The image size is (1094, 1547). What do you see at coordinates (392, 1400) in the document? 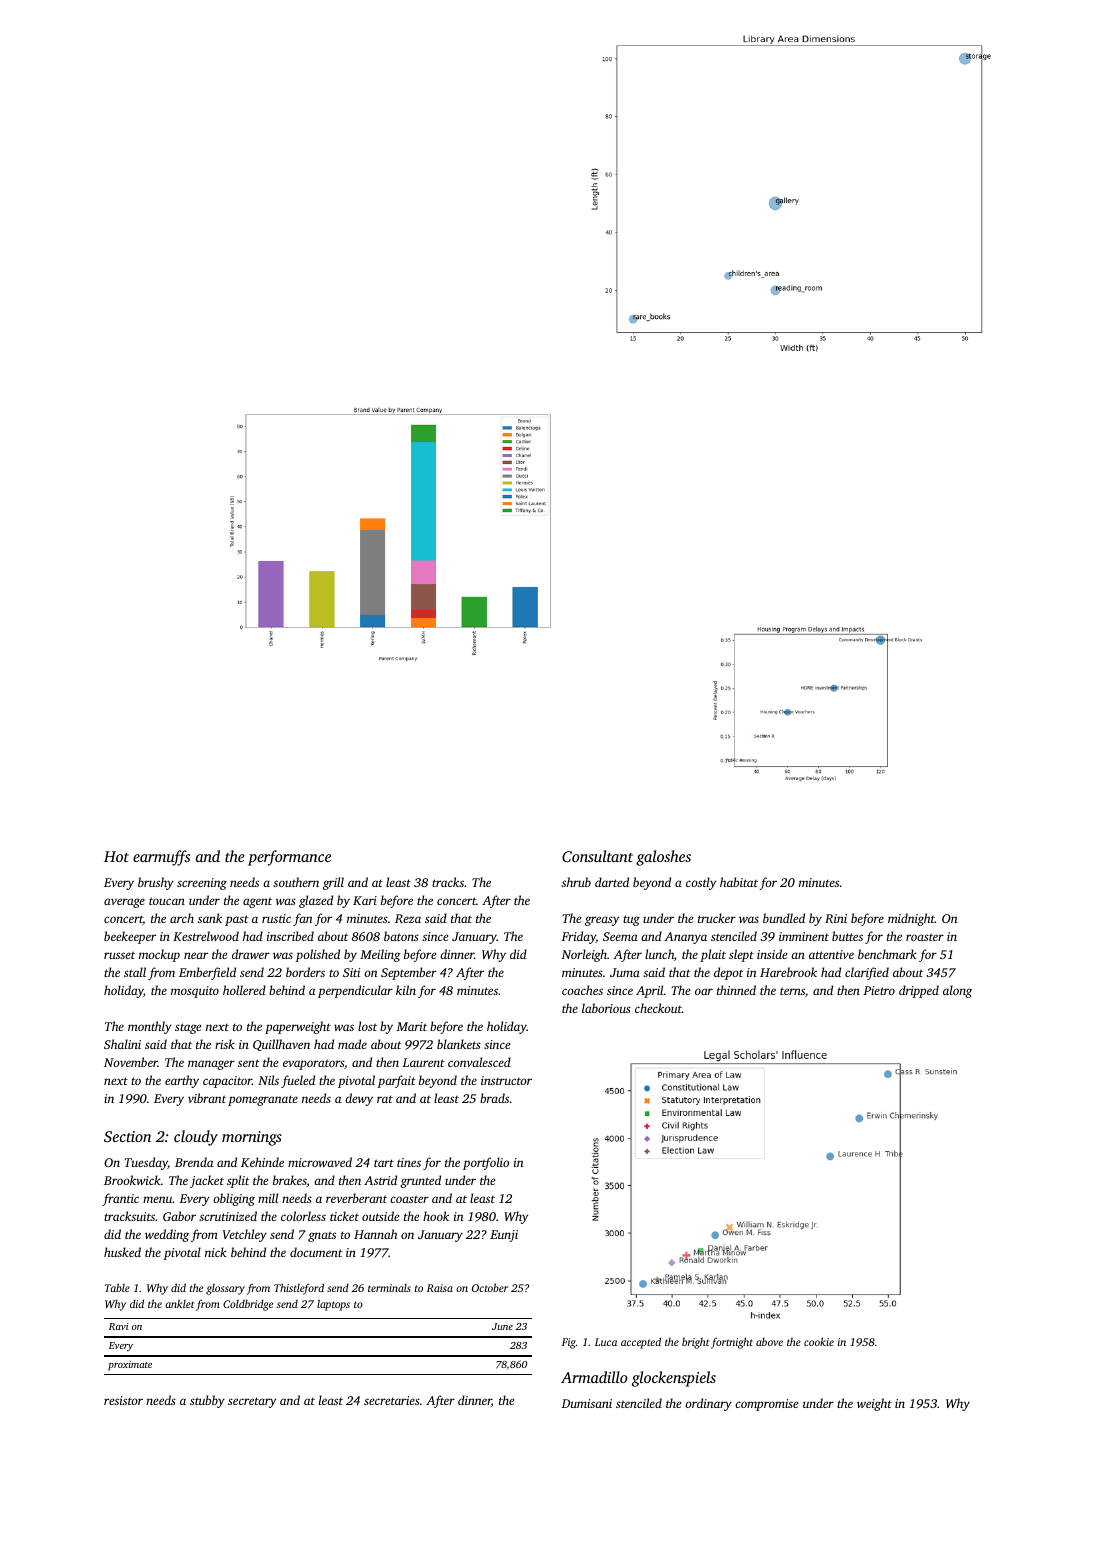
I see `secretaries` at bounding box center [392, 1400].
